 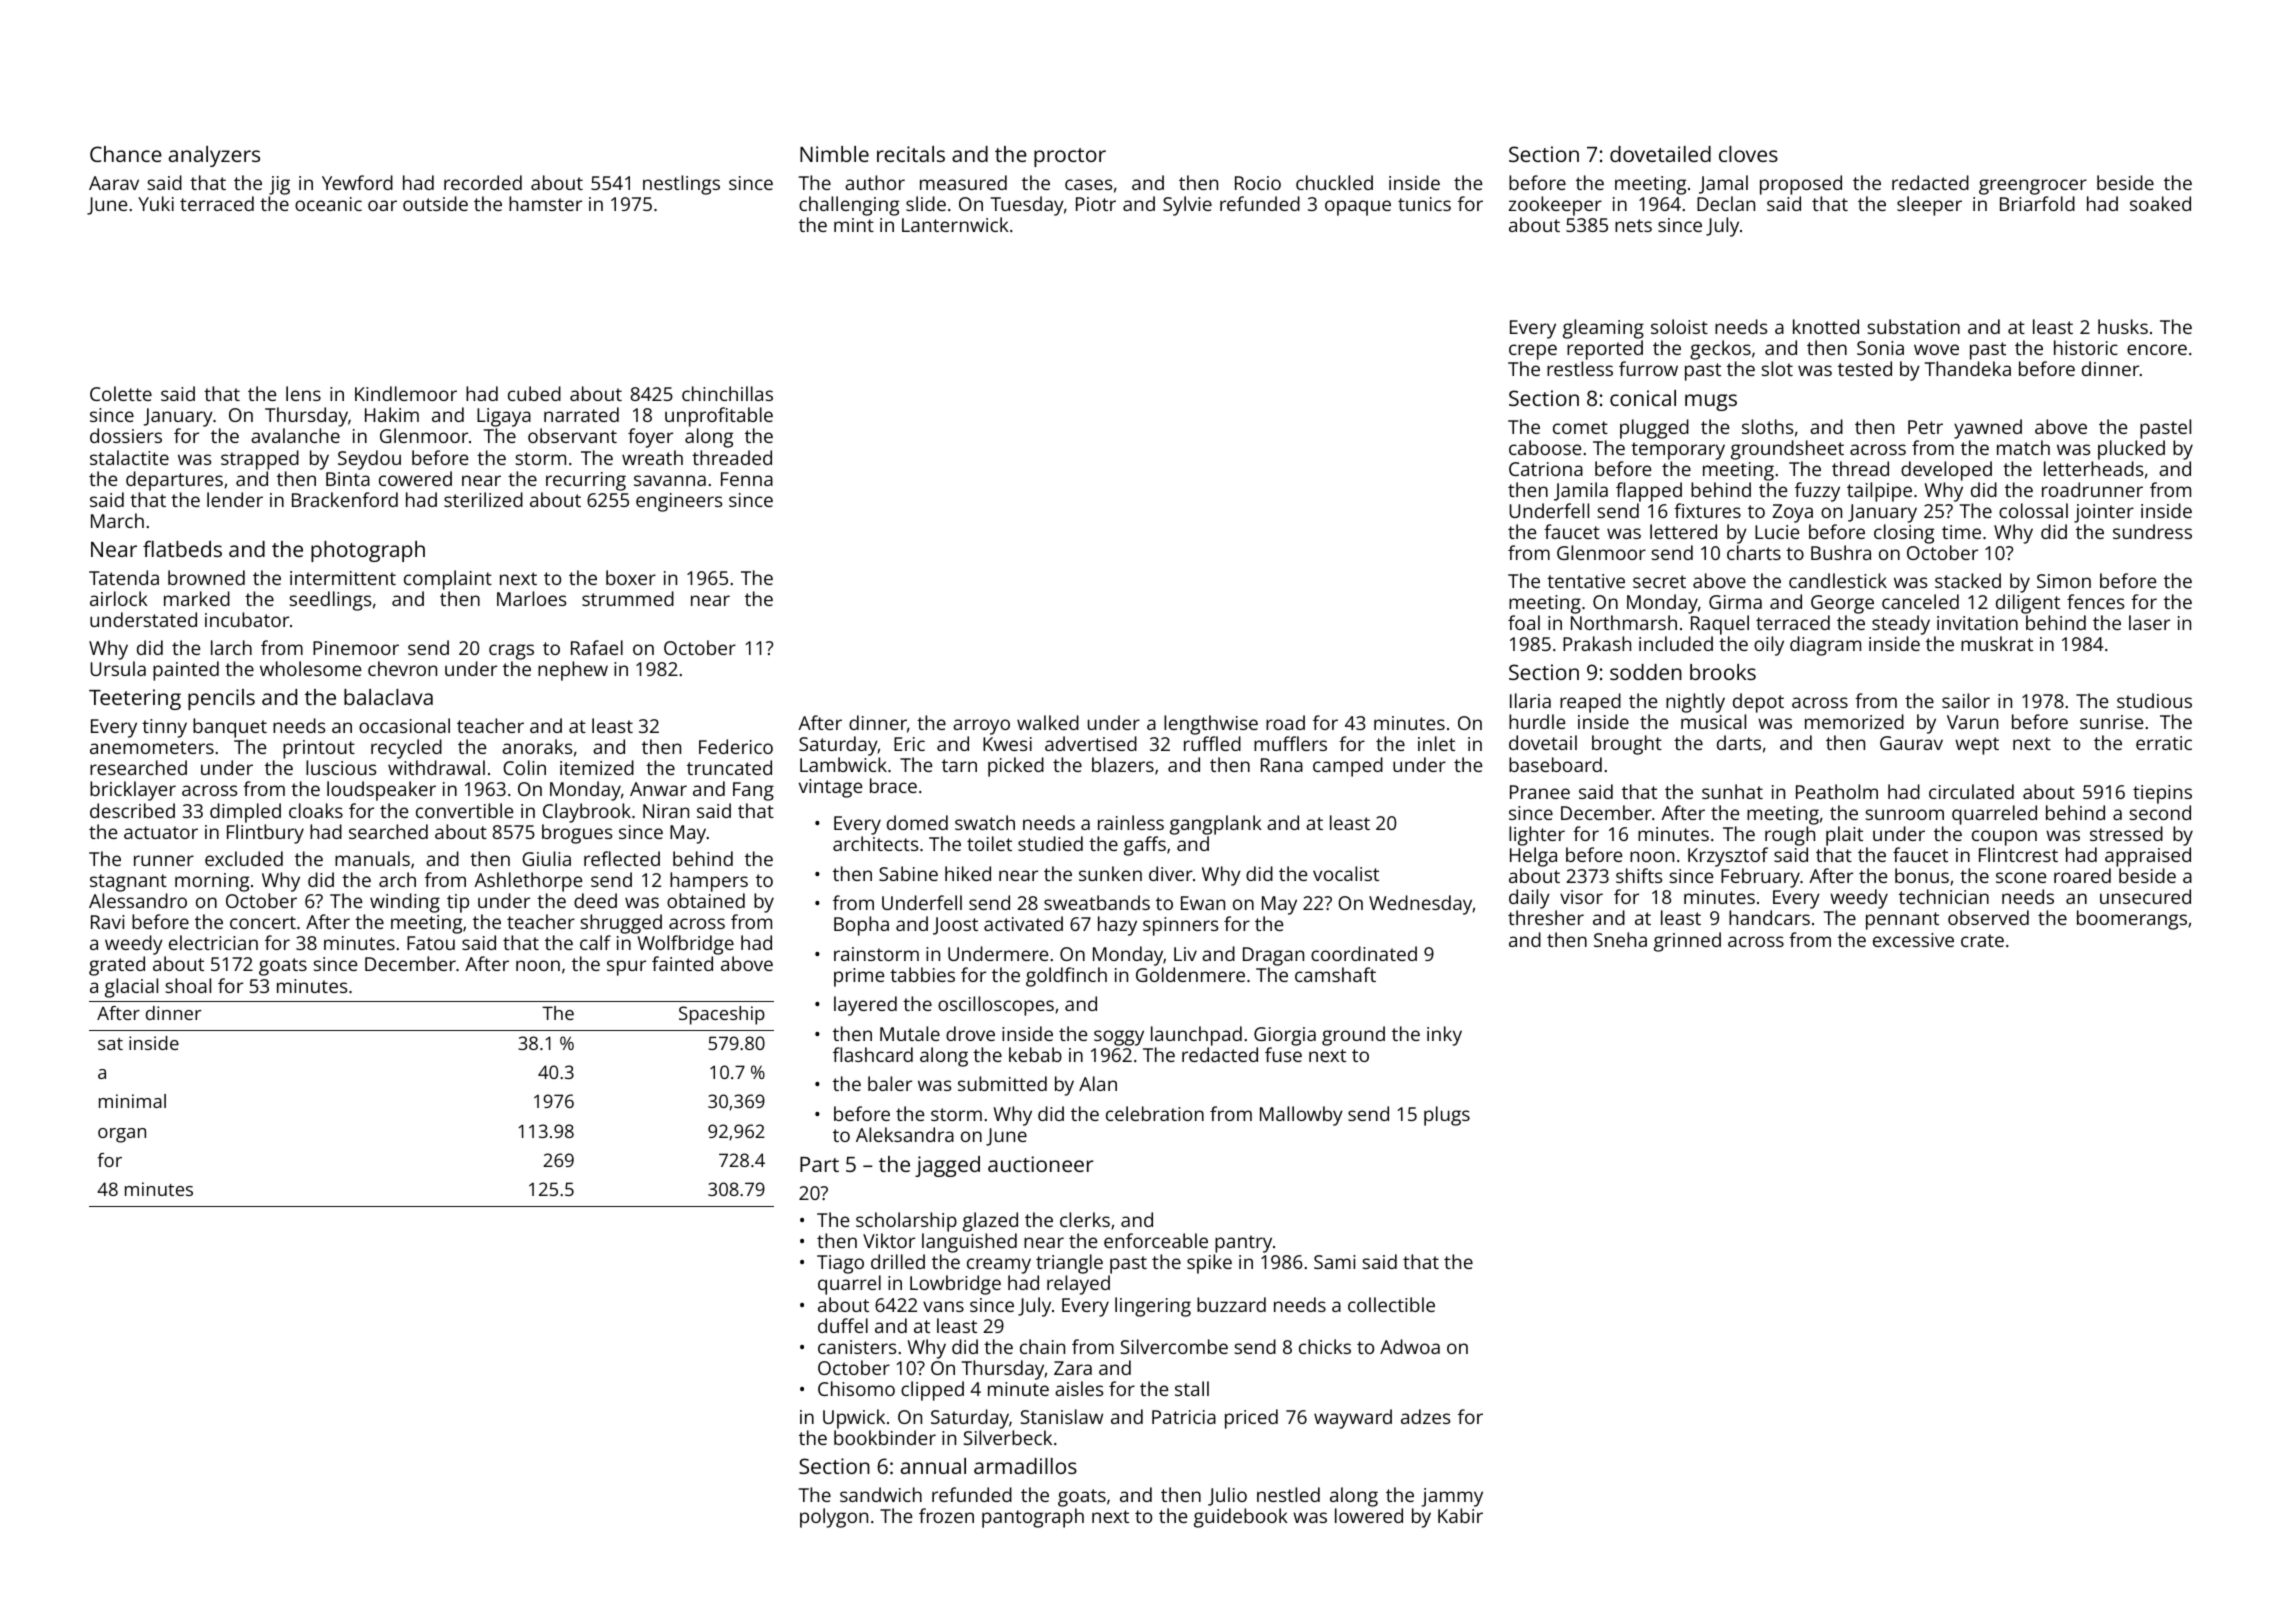 What do you see at coordinates (1452, 1497) in the image?
I see `jammy` at bounding box center [1452, 1497].
